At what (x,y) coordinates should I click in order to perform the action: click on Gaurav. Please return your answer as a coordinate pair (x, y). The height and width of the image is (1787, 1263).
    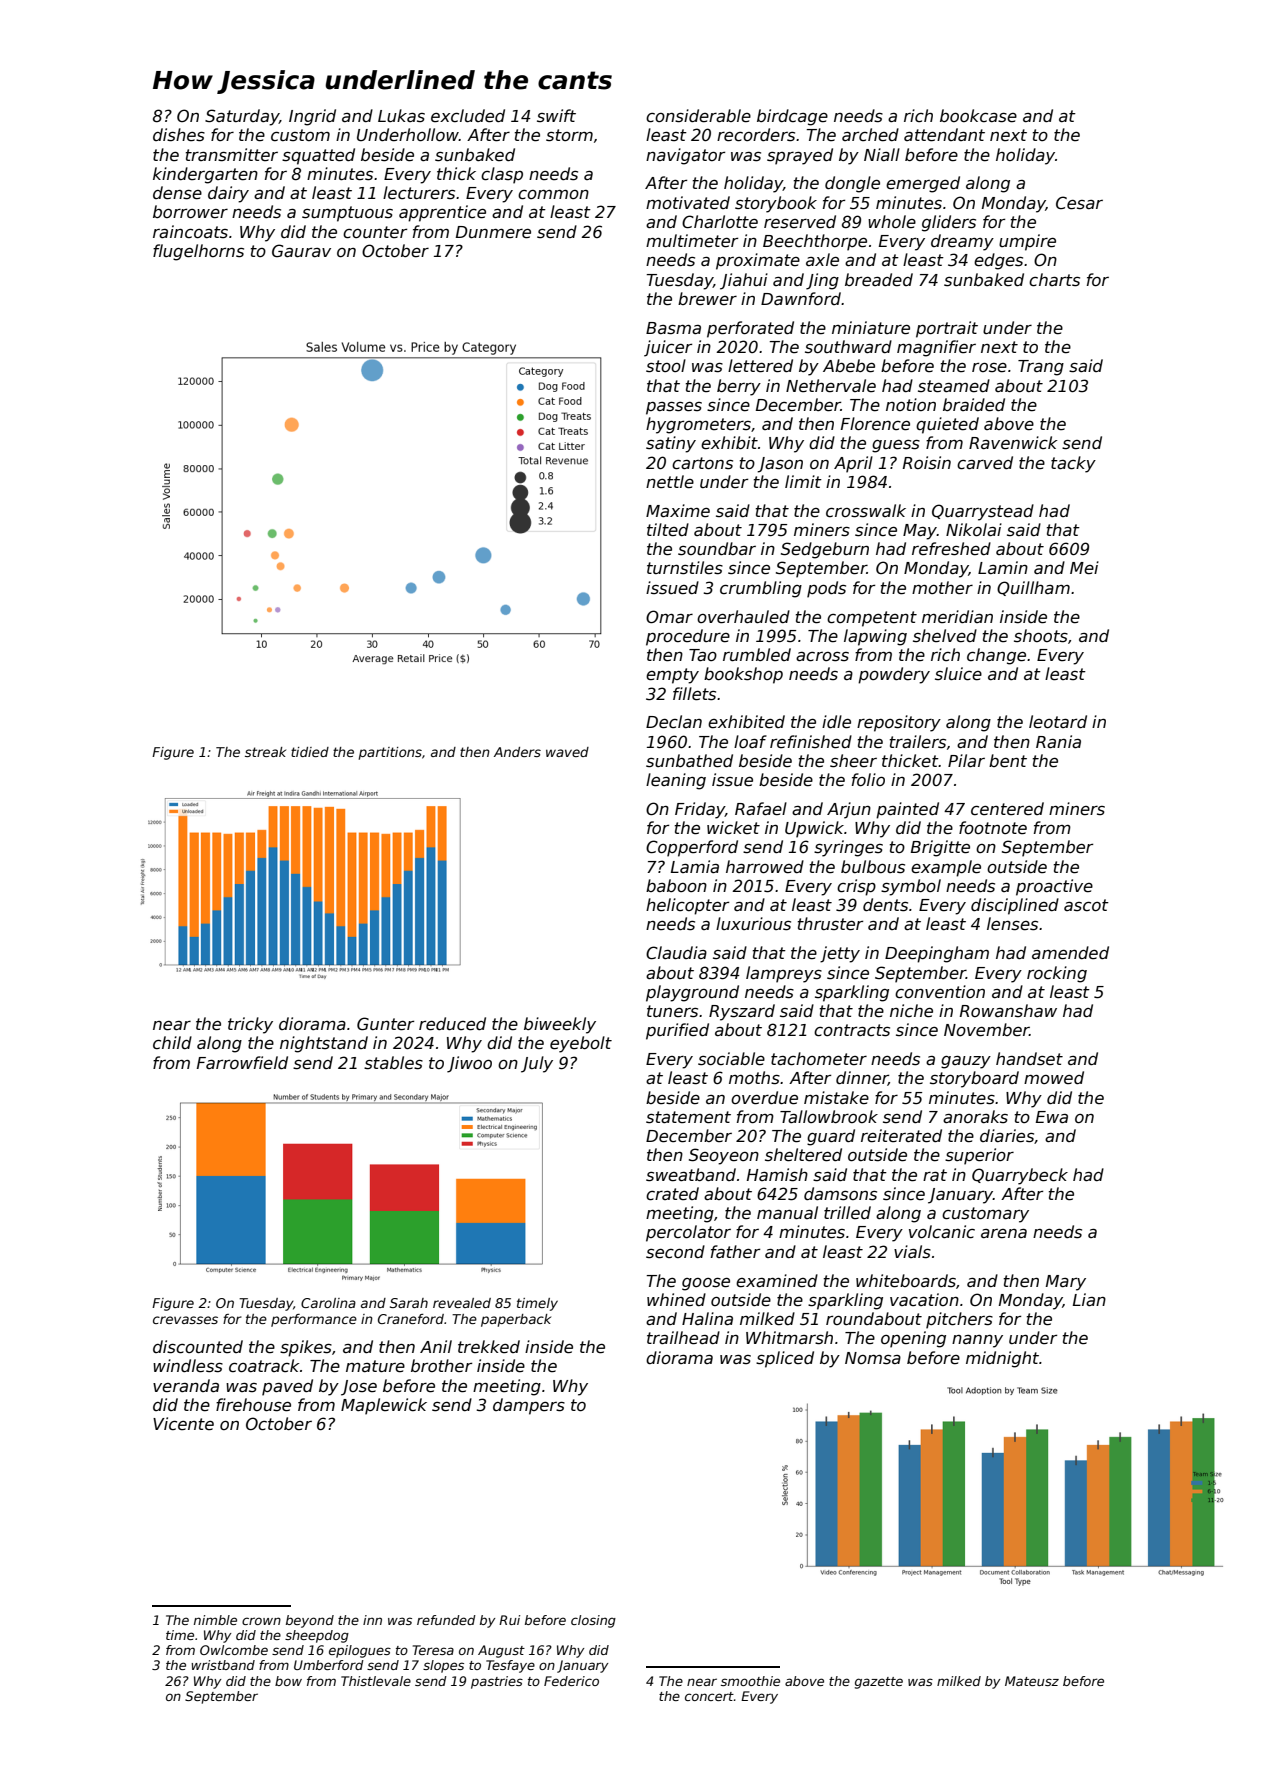
    Looking at the image, I should click on (301, 250).
